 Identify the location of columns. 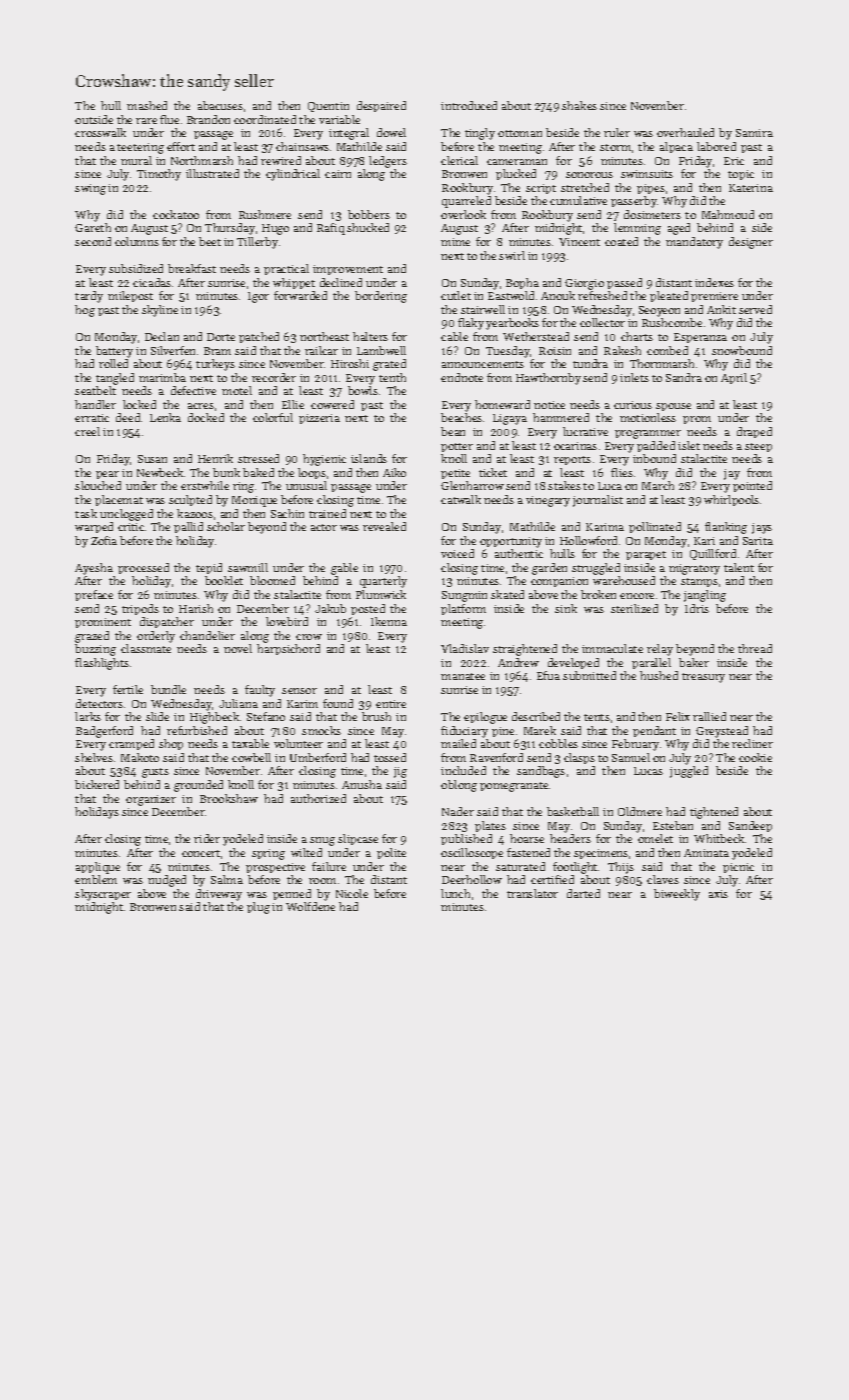
(137, 241).
